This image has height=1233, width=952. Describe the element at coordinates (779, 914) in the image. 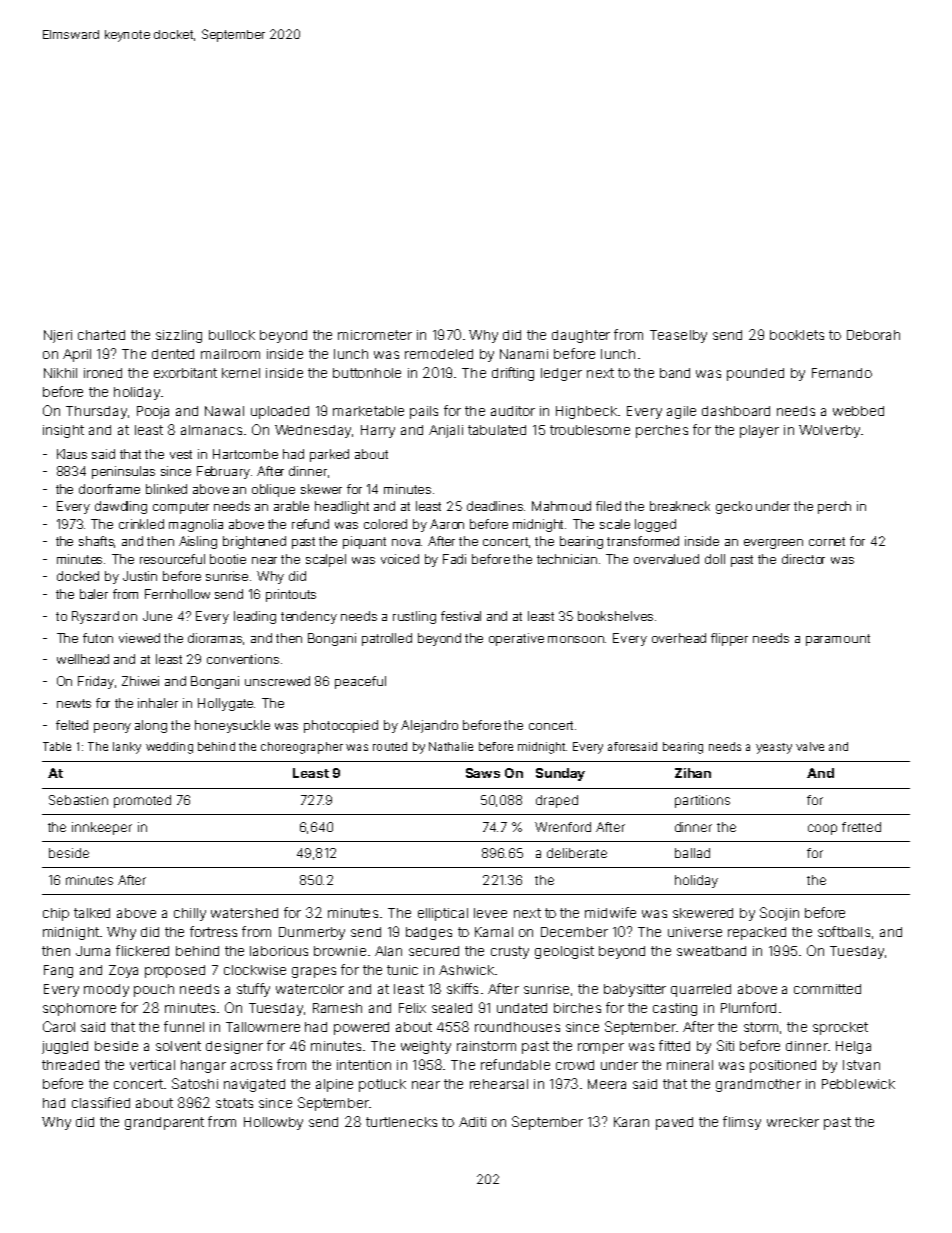

I see `Soojin` at that location.
